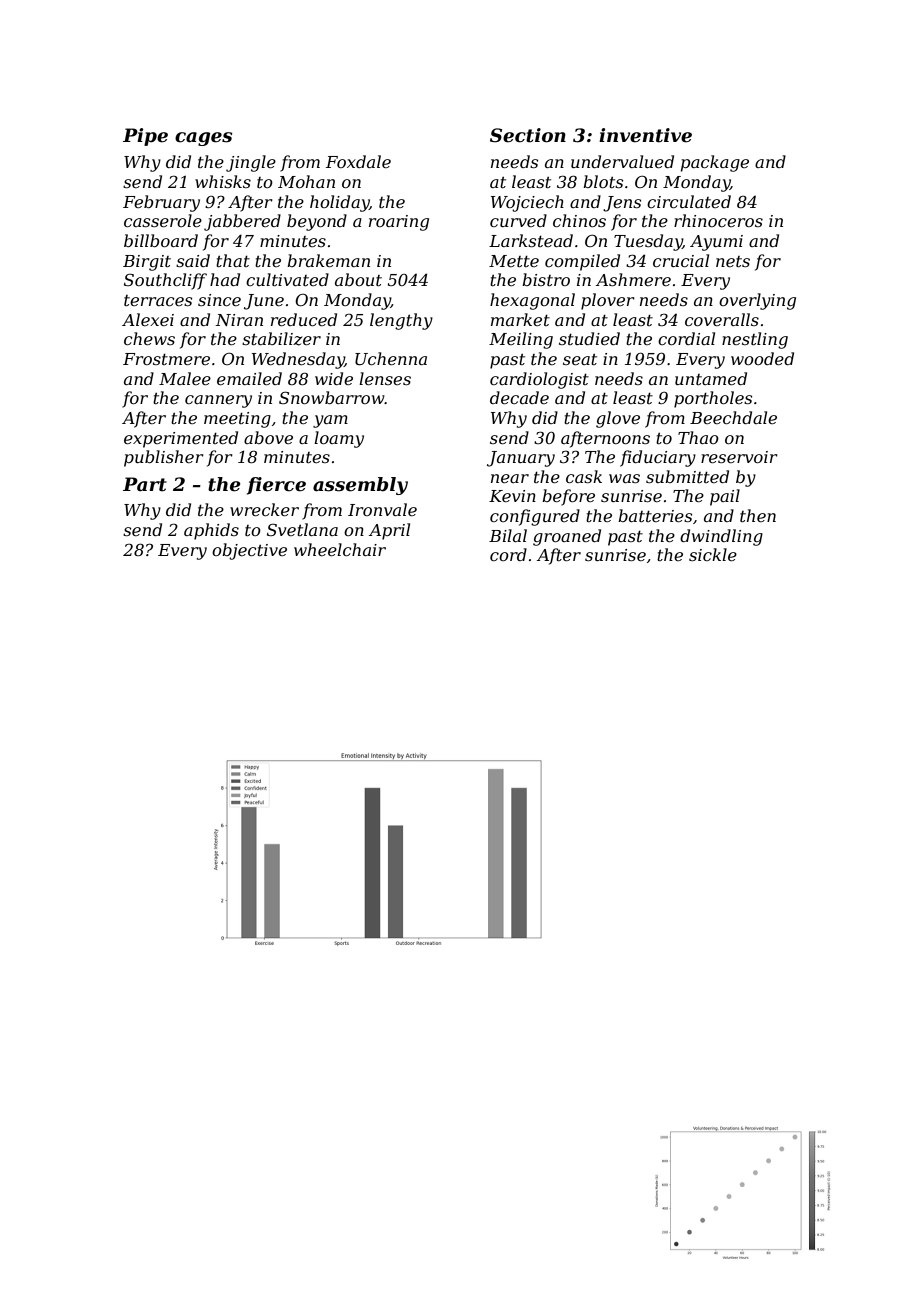  I want to click on Section, so click(528, 135).
